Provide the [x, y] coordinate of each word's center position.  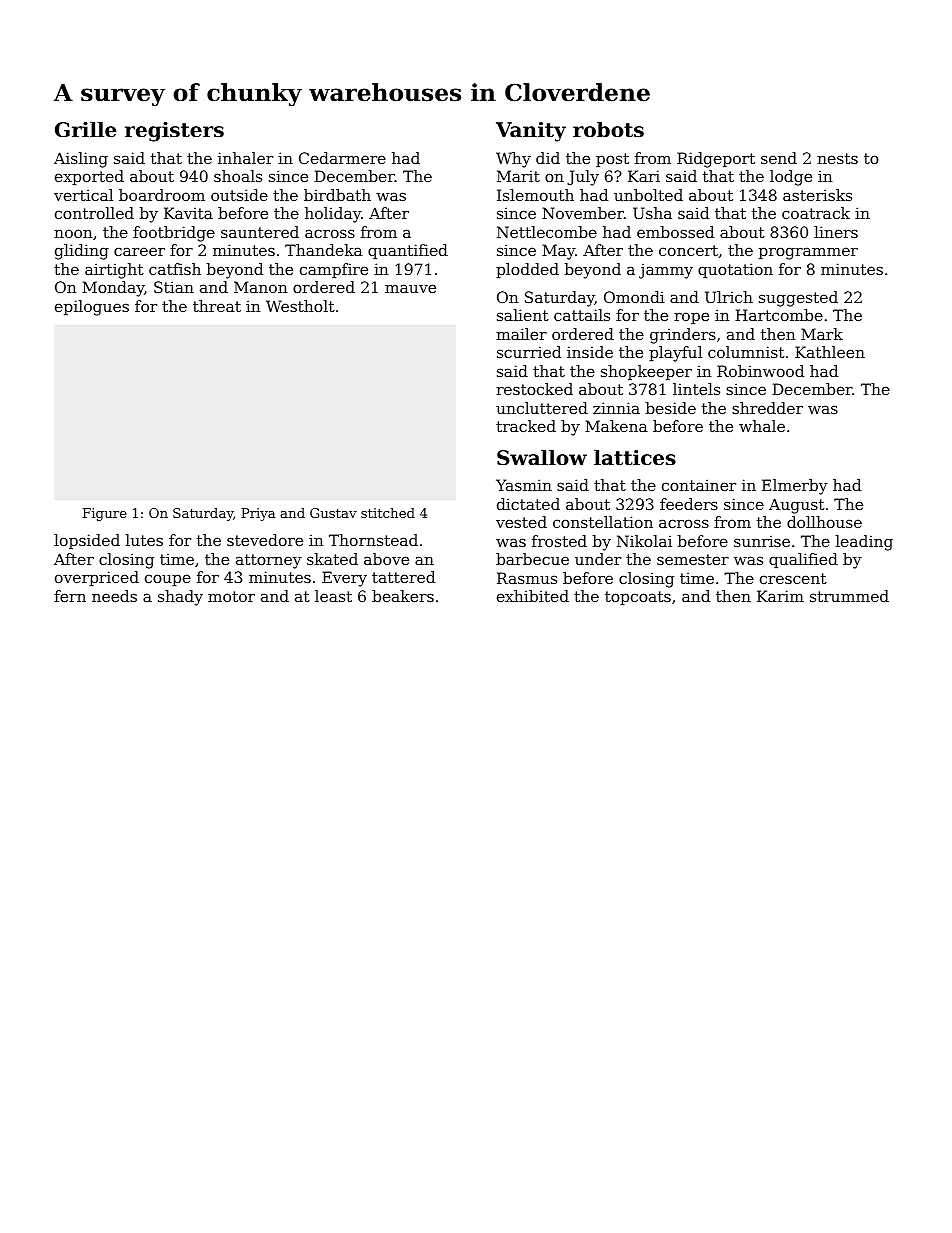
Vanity [531, 132]
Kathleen [830, 352]
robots [608, 129]
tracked [526, 426]
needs [114, 596]
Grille [86, 129]
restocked [534, 389]
